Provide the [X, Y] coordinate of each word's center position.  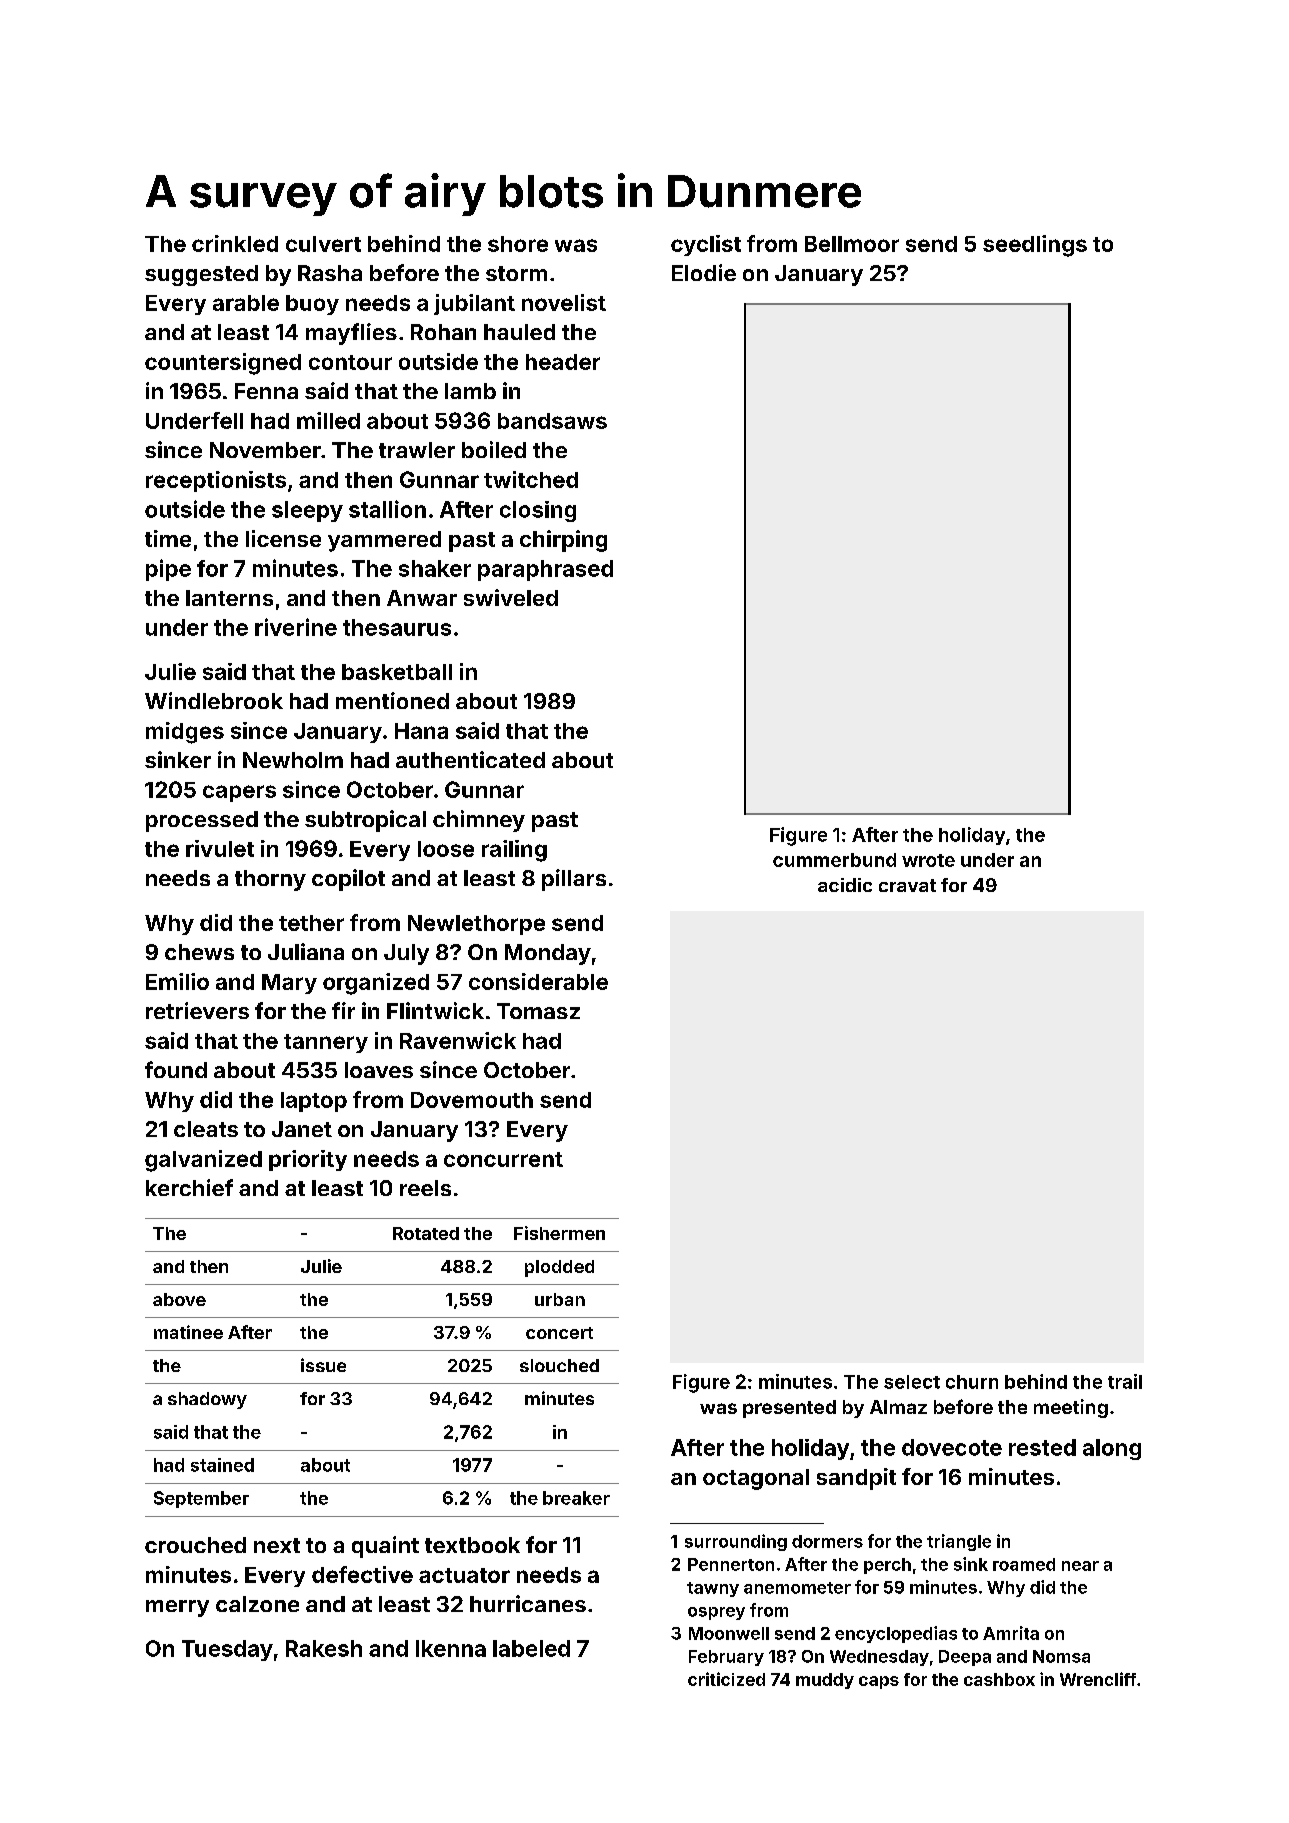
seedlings [1035, 246]
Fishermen [559, 1233]
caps [879, 1682]
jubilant [474, 304]
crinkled [235, 243]
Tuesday [227, 1650]
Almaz [898, 1407]
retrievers [197, 1010]
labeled [531, 1648]
